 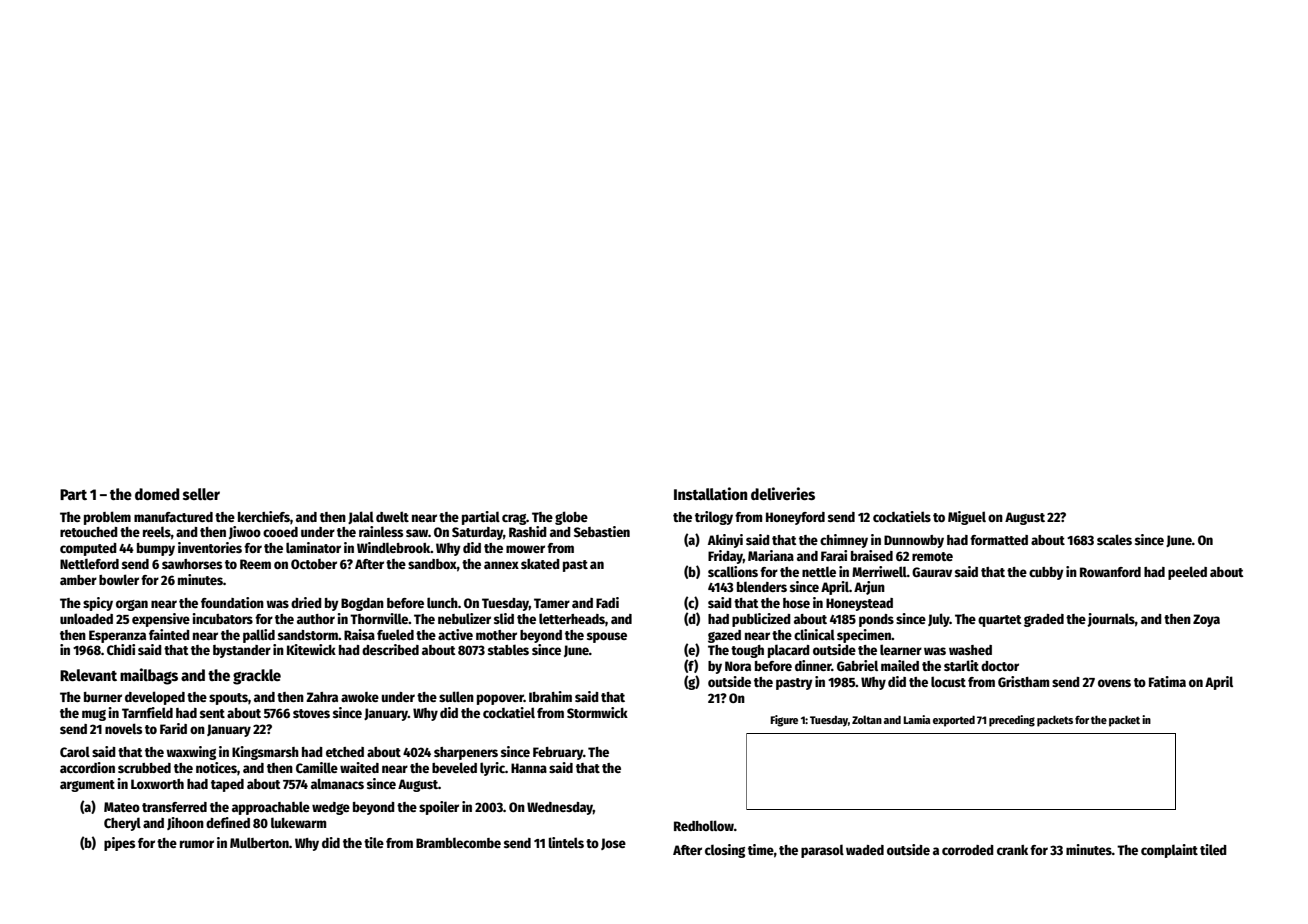 I want to click on preceding, so click(x=1012, y=721).
